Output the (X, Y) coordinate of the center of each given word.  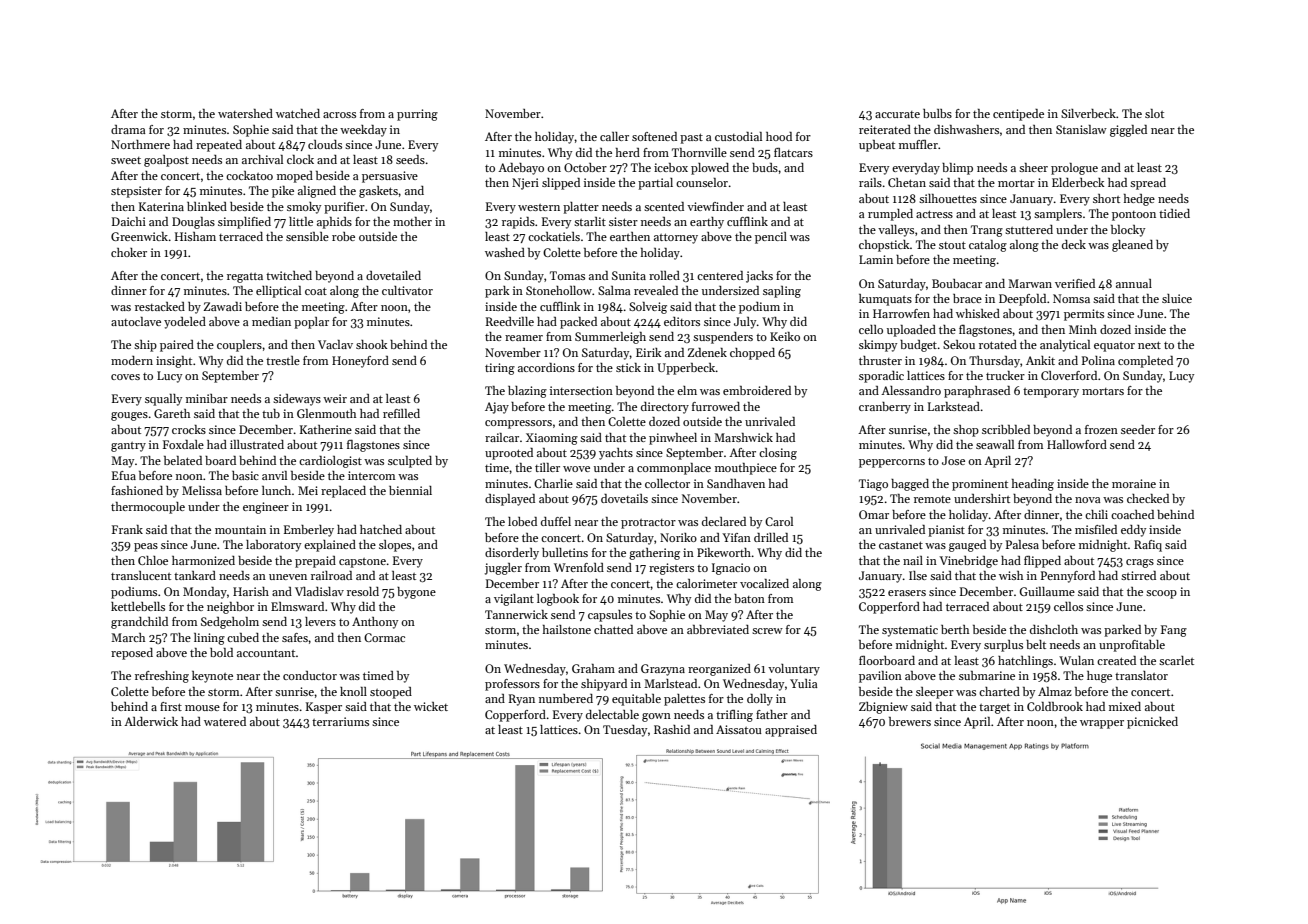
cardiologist (330, 462)
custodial (738, 136)
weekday (363, 131)
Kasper (324, 708)
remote (932, 499)
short (1106, 198)
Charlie (553, 483)
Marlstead (670, 683)
